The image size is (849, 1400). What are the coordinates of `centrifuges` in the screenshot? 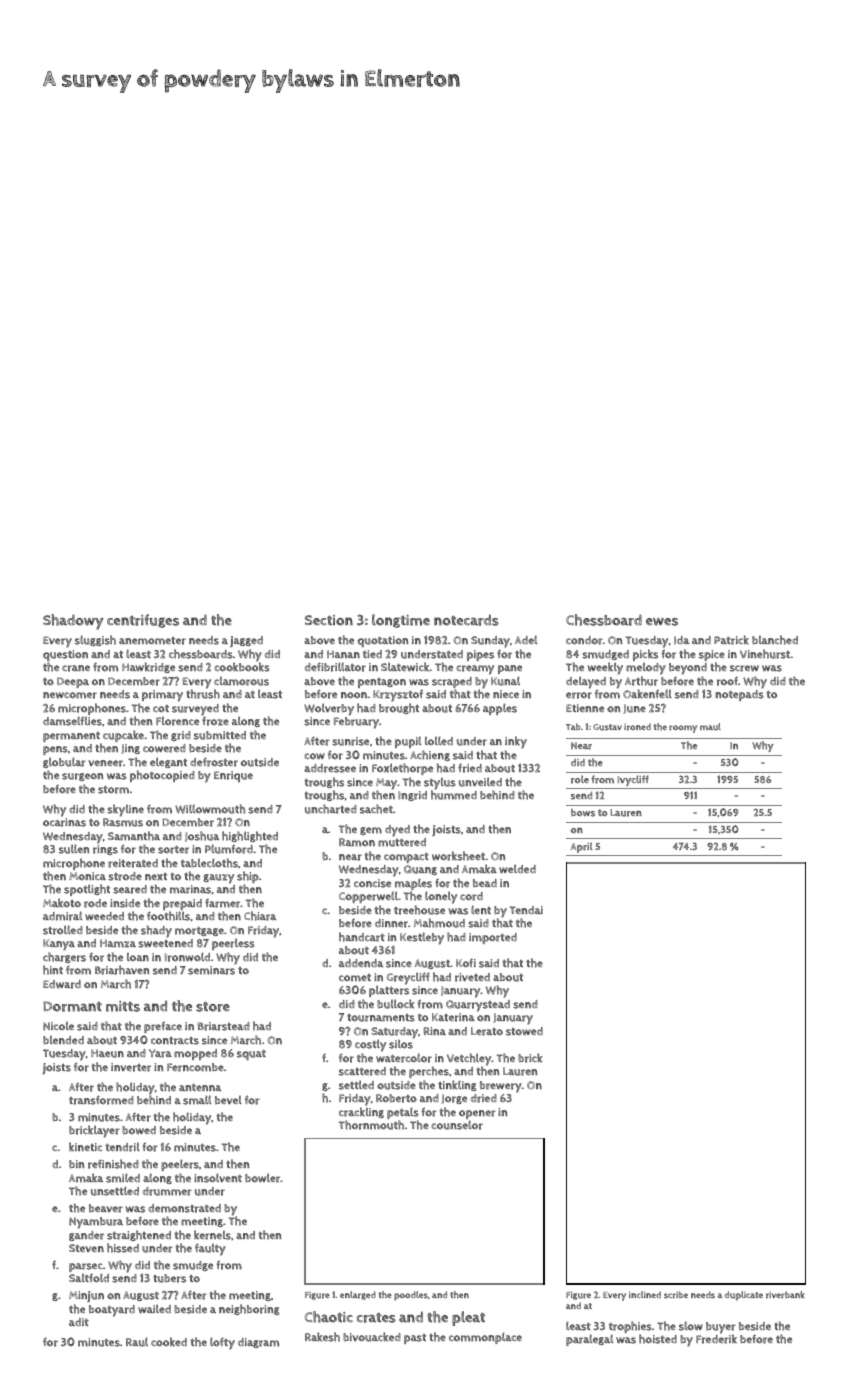 It's located at (143, 621).
